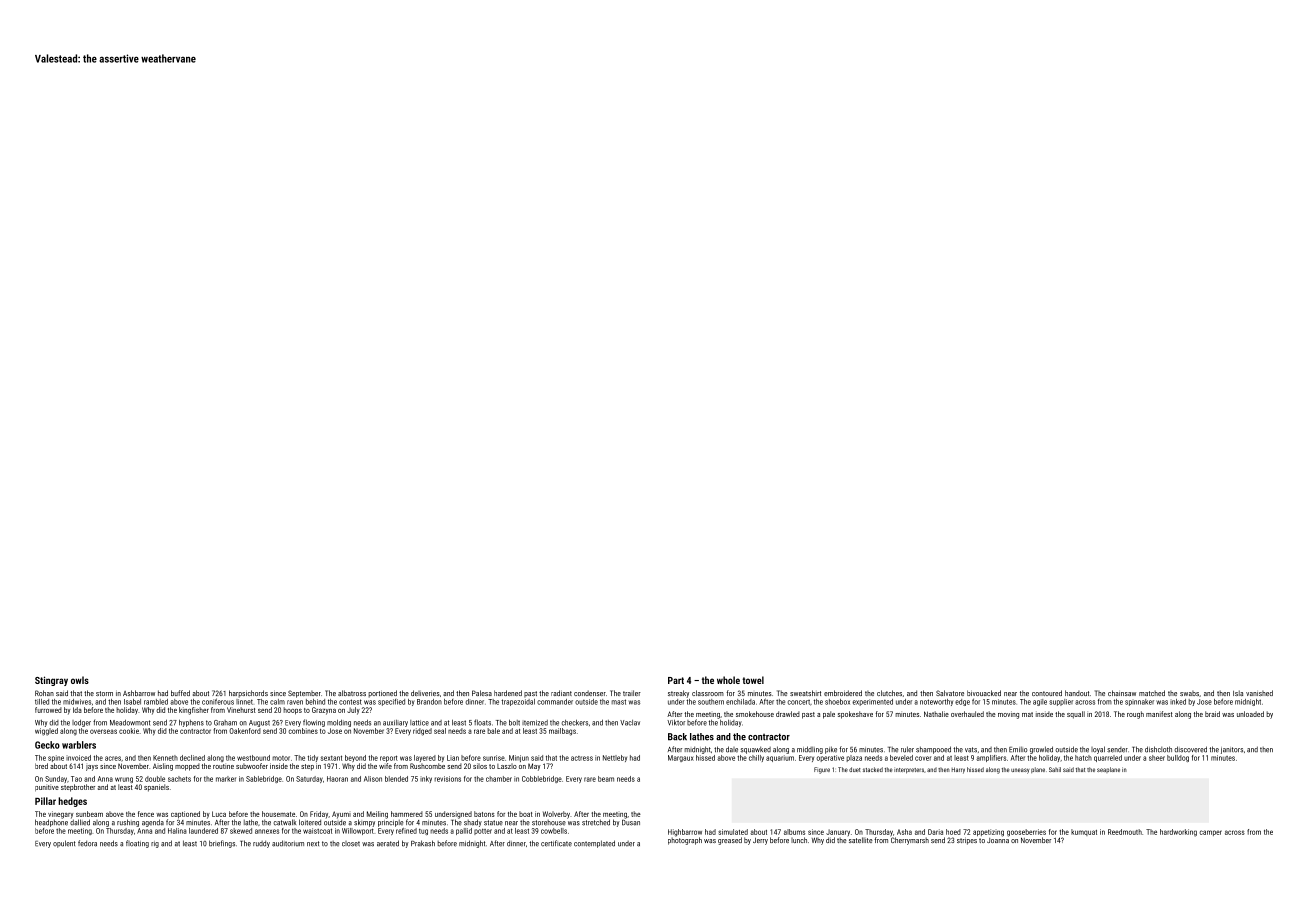 Image resolution: width=1308 pixels, height=924 pixels. What do you see at coordinates (526, 814) in the screenshot?
I see `boat` at bounding box center [526, 814].
